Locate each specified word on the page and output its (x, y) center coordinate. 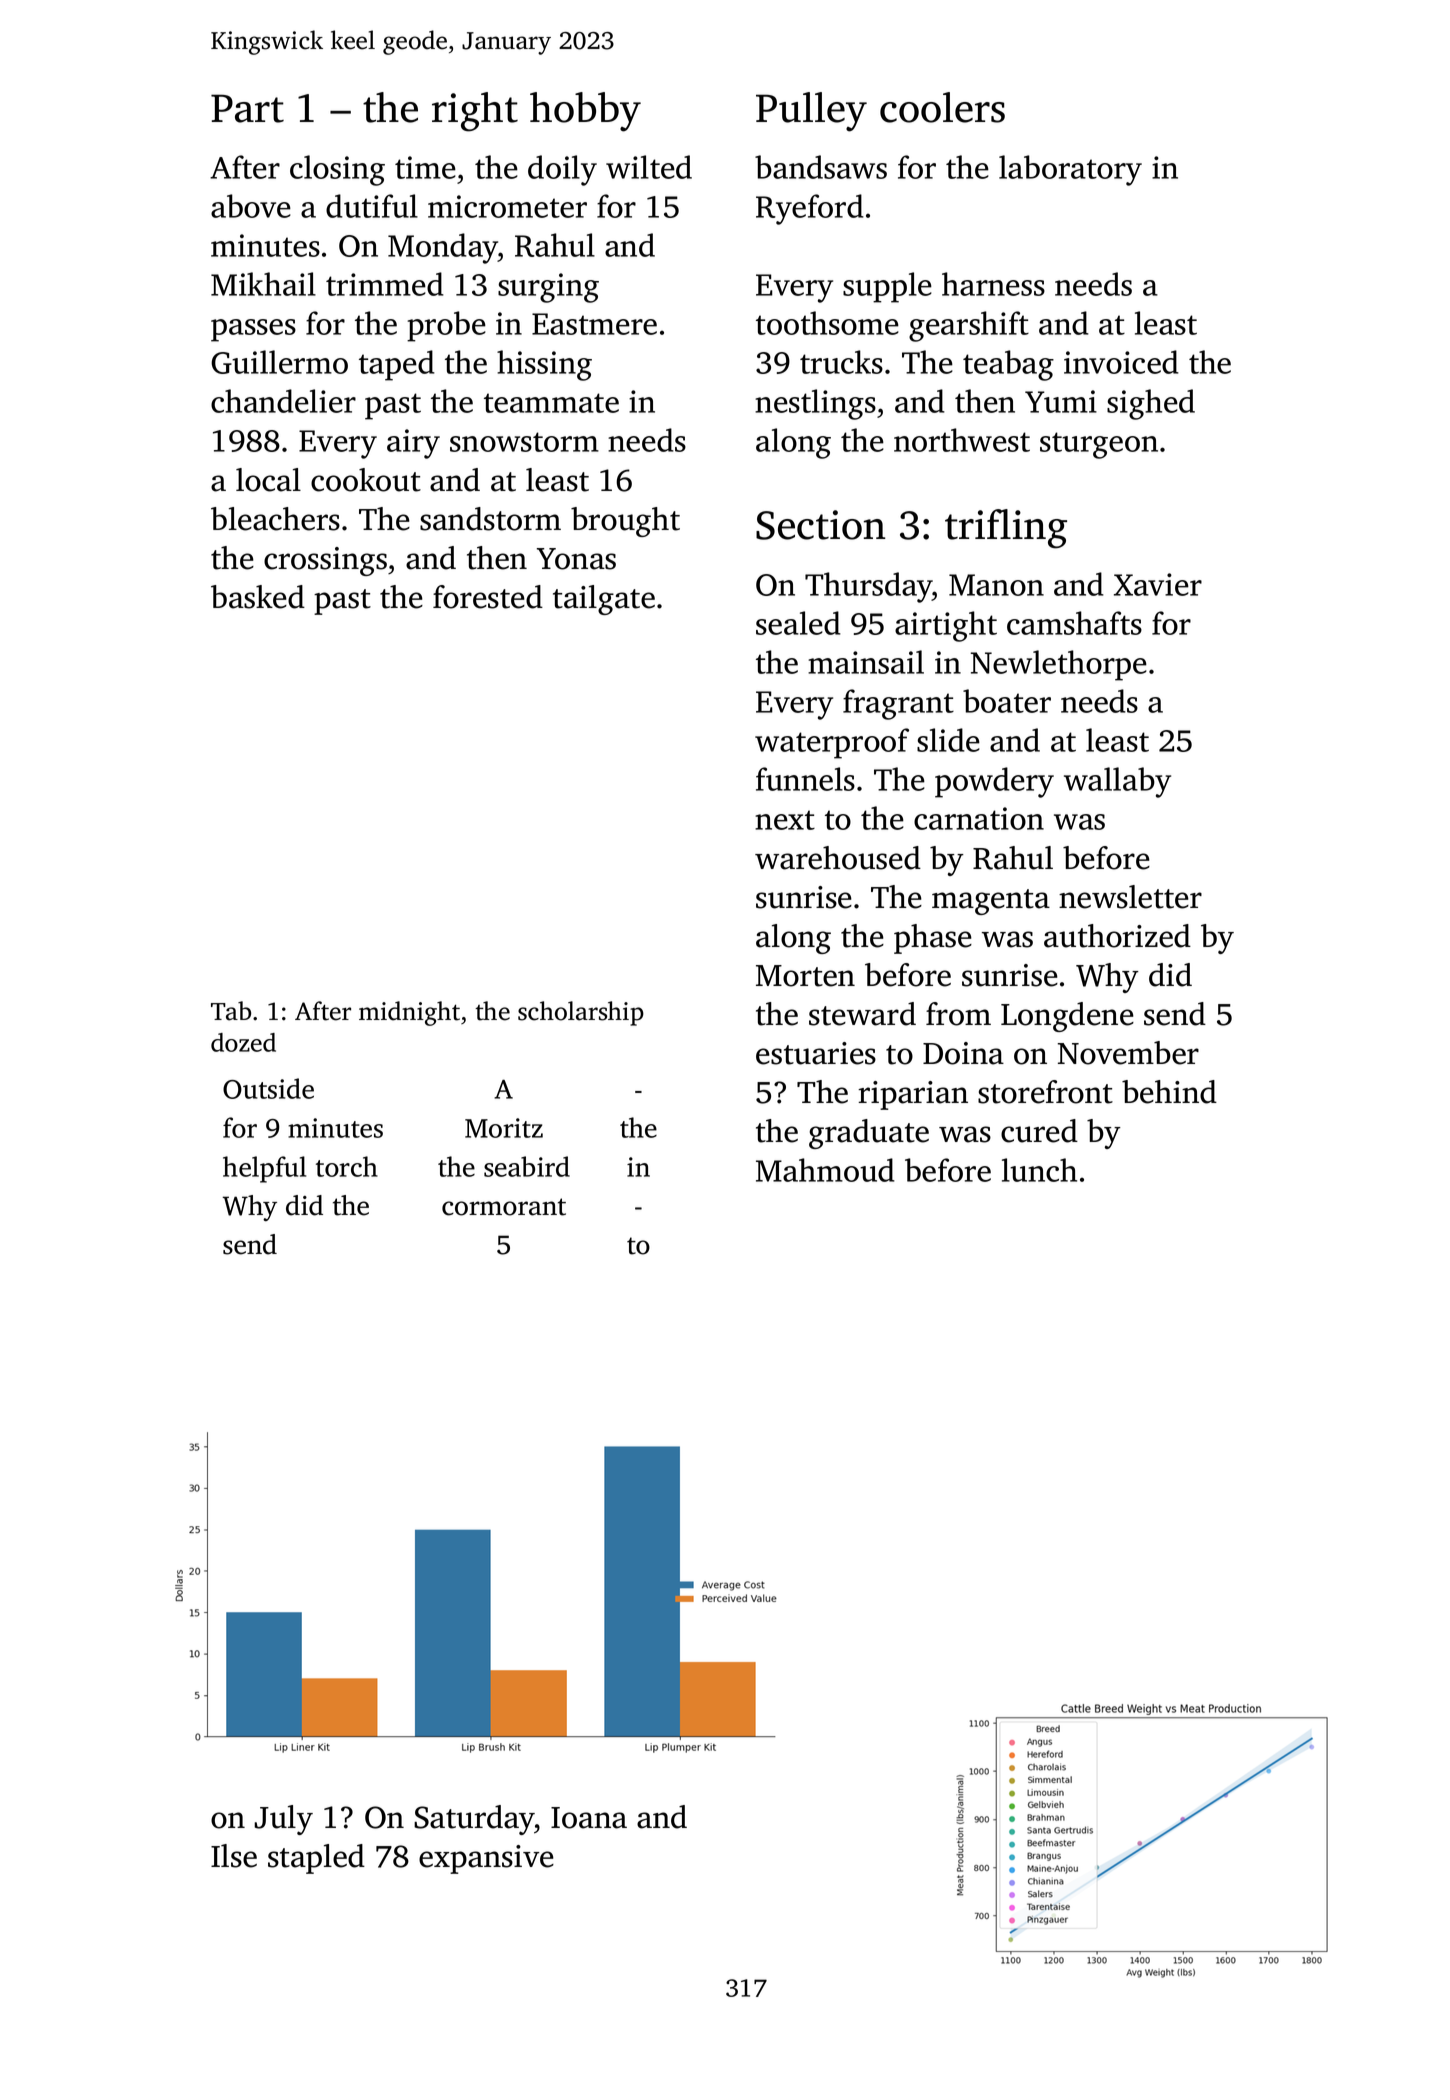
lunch (1039, 1170)
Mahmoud (825, 1170)
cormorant (504, 1207)
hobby (585, 112)
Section (820, 525)
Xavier (1158, 584)
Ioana (589, 1818)
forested (488, 597)
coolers (942, 107)
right (475, 112)
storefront (1045, 1092)
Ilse (234, 1856)
